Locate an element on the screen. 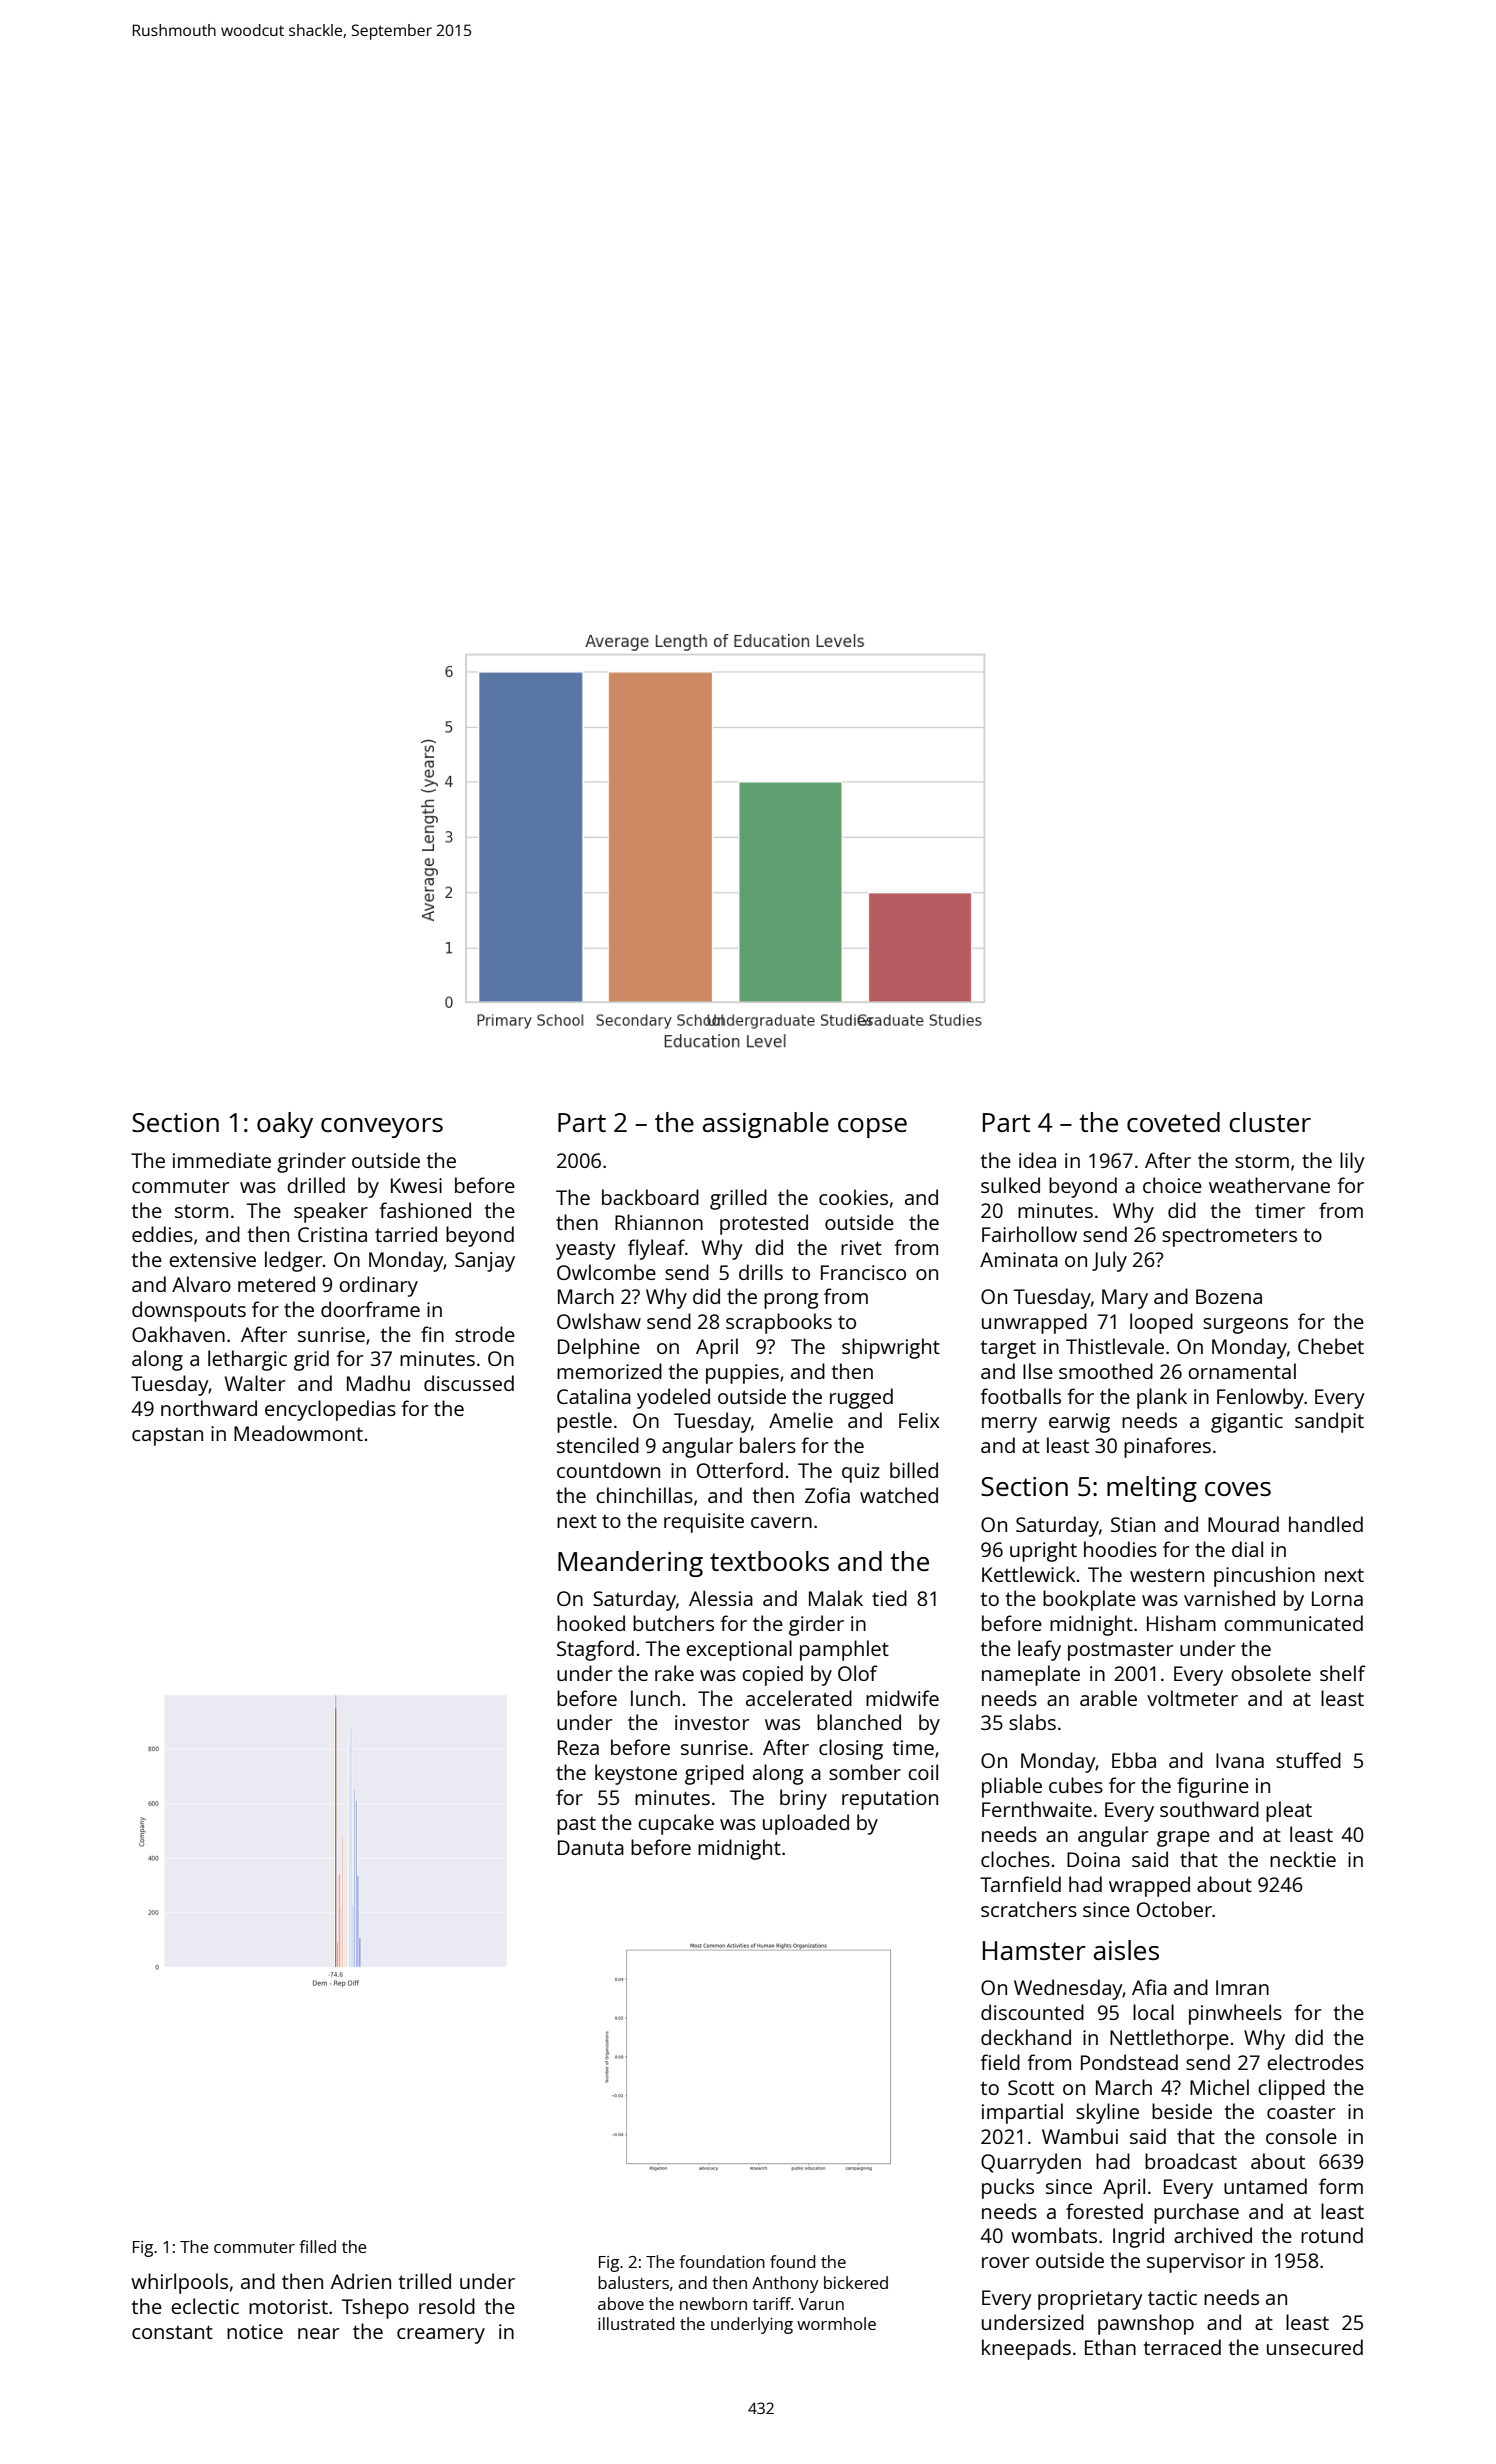  cluster is located at coordinates (1270, 1122).
